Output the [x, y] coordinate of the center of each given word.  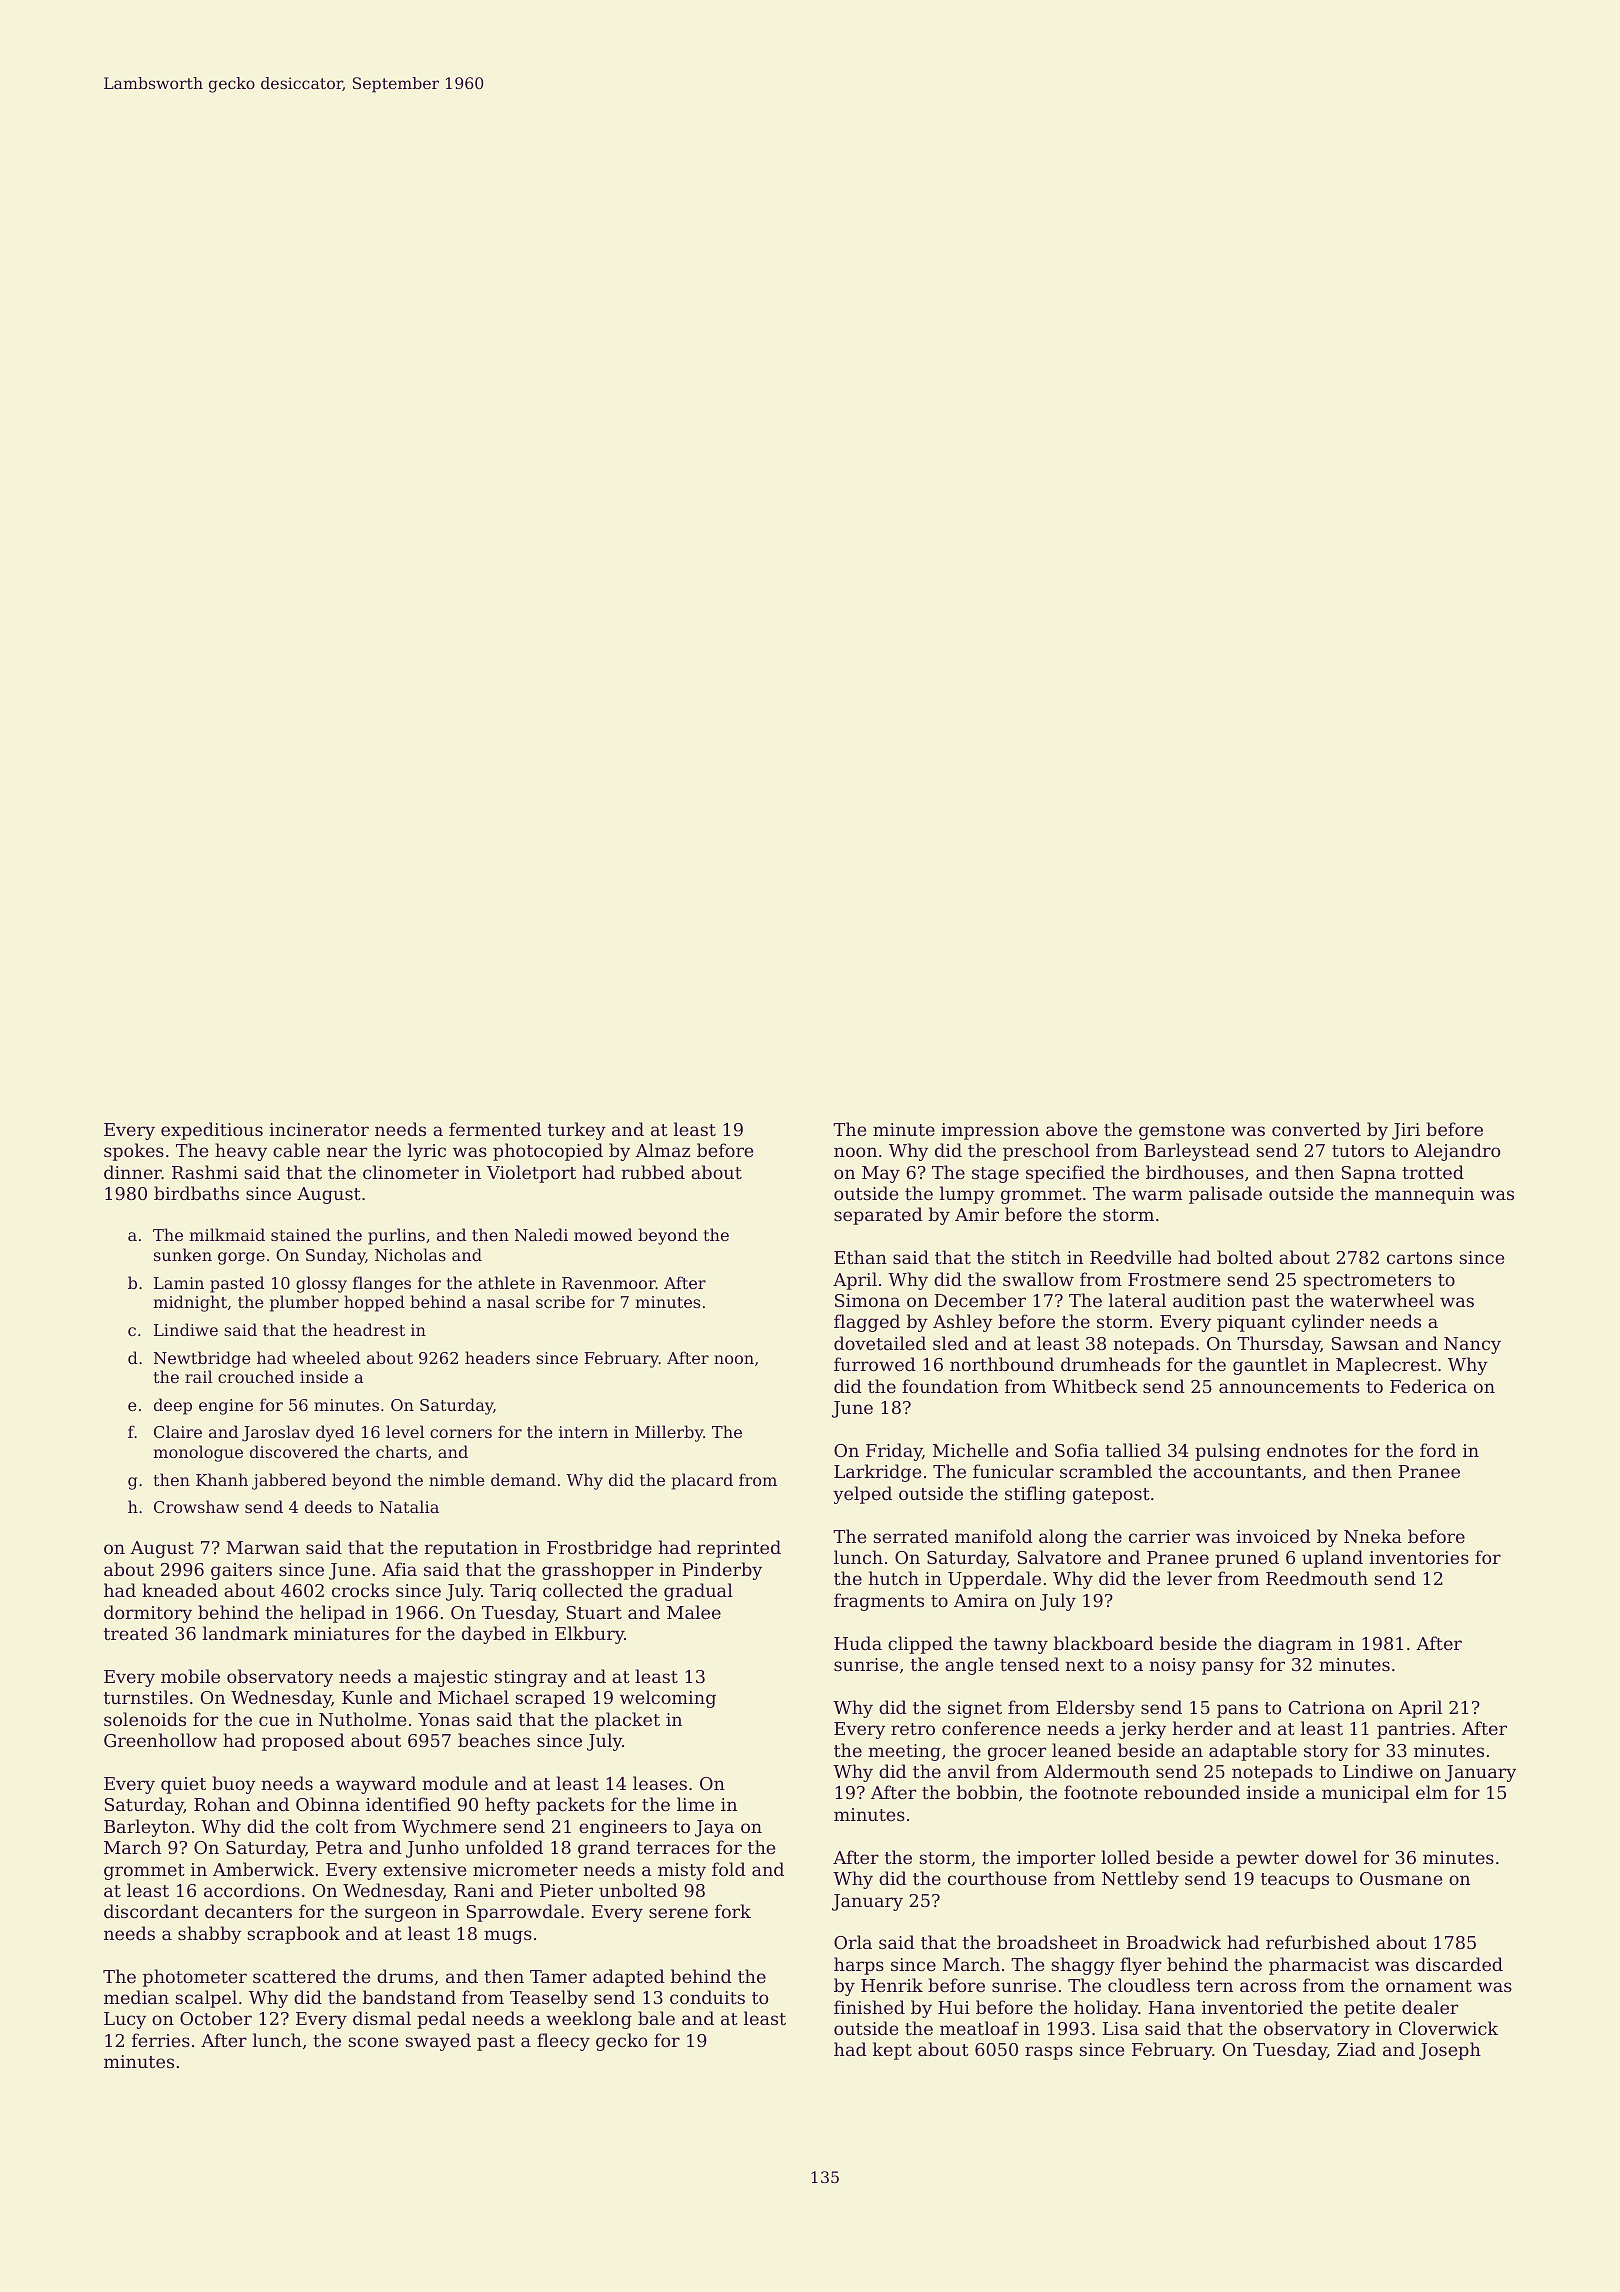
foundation [950, 1386]
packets [570, 1806]
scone [373, 2042]
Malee [694, 1612]
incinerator [319, 1129]
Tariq [513, 1592]
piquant [1251, 1323]
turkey [577, 1131]
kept [892, 2051]
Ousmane [1401, 1878]
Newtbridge [202, 1359]
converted [1316, 1129]
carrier [1159, 1536]
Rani [474, 1890]
